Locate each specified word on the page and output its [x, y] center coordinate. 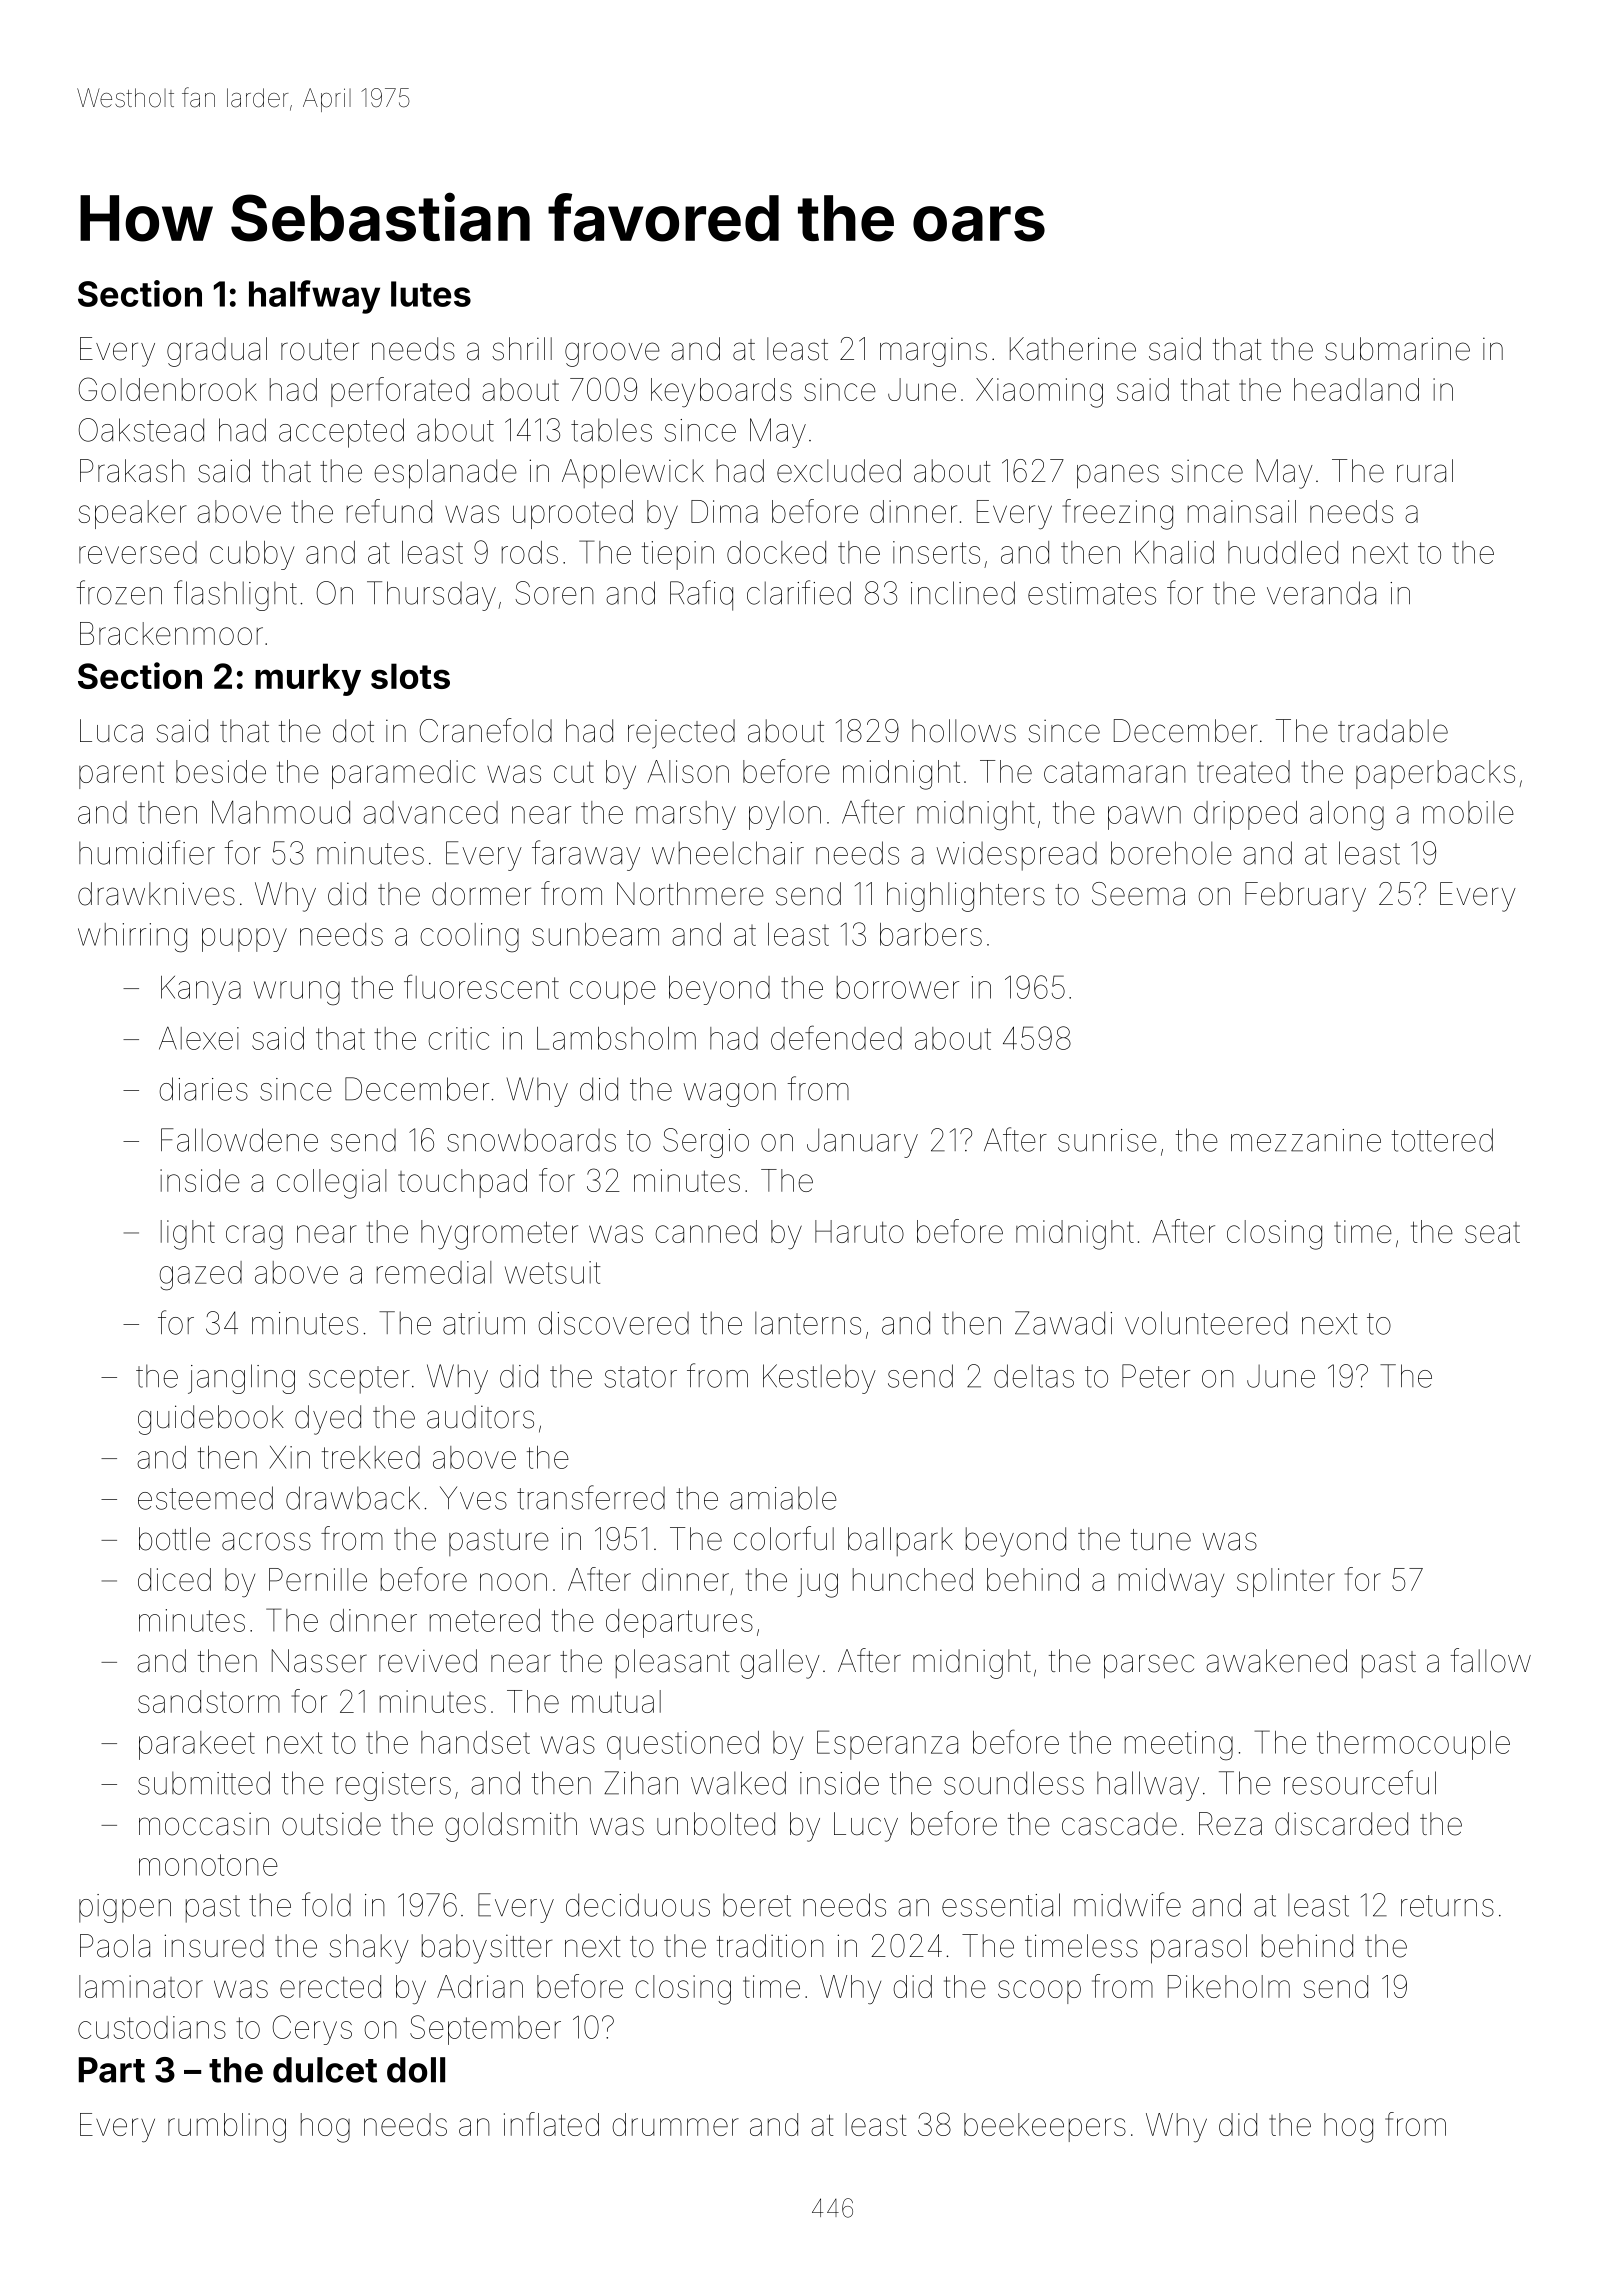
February [1305, 897]
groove [612, 354]
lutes [431, 294]
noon [513, 1582]
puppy [244, 940]
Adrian [480, 1986]
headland [1356, 389]
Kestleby [819, 1379]
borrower [898, 987]
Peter [1156, 1376]
